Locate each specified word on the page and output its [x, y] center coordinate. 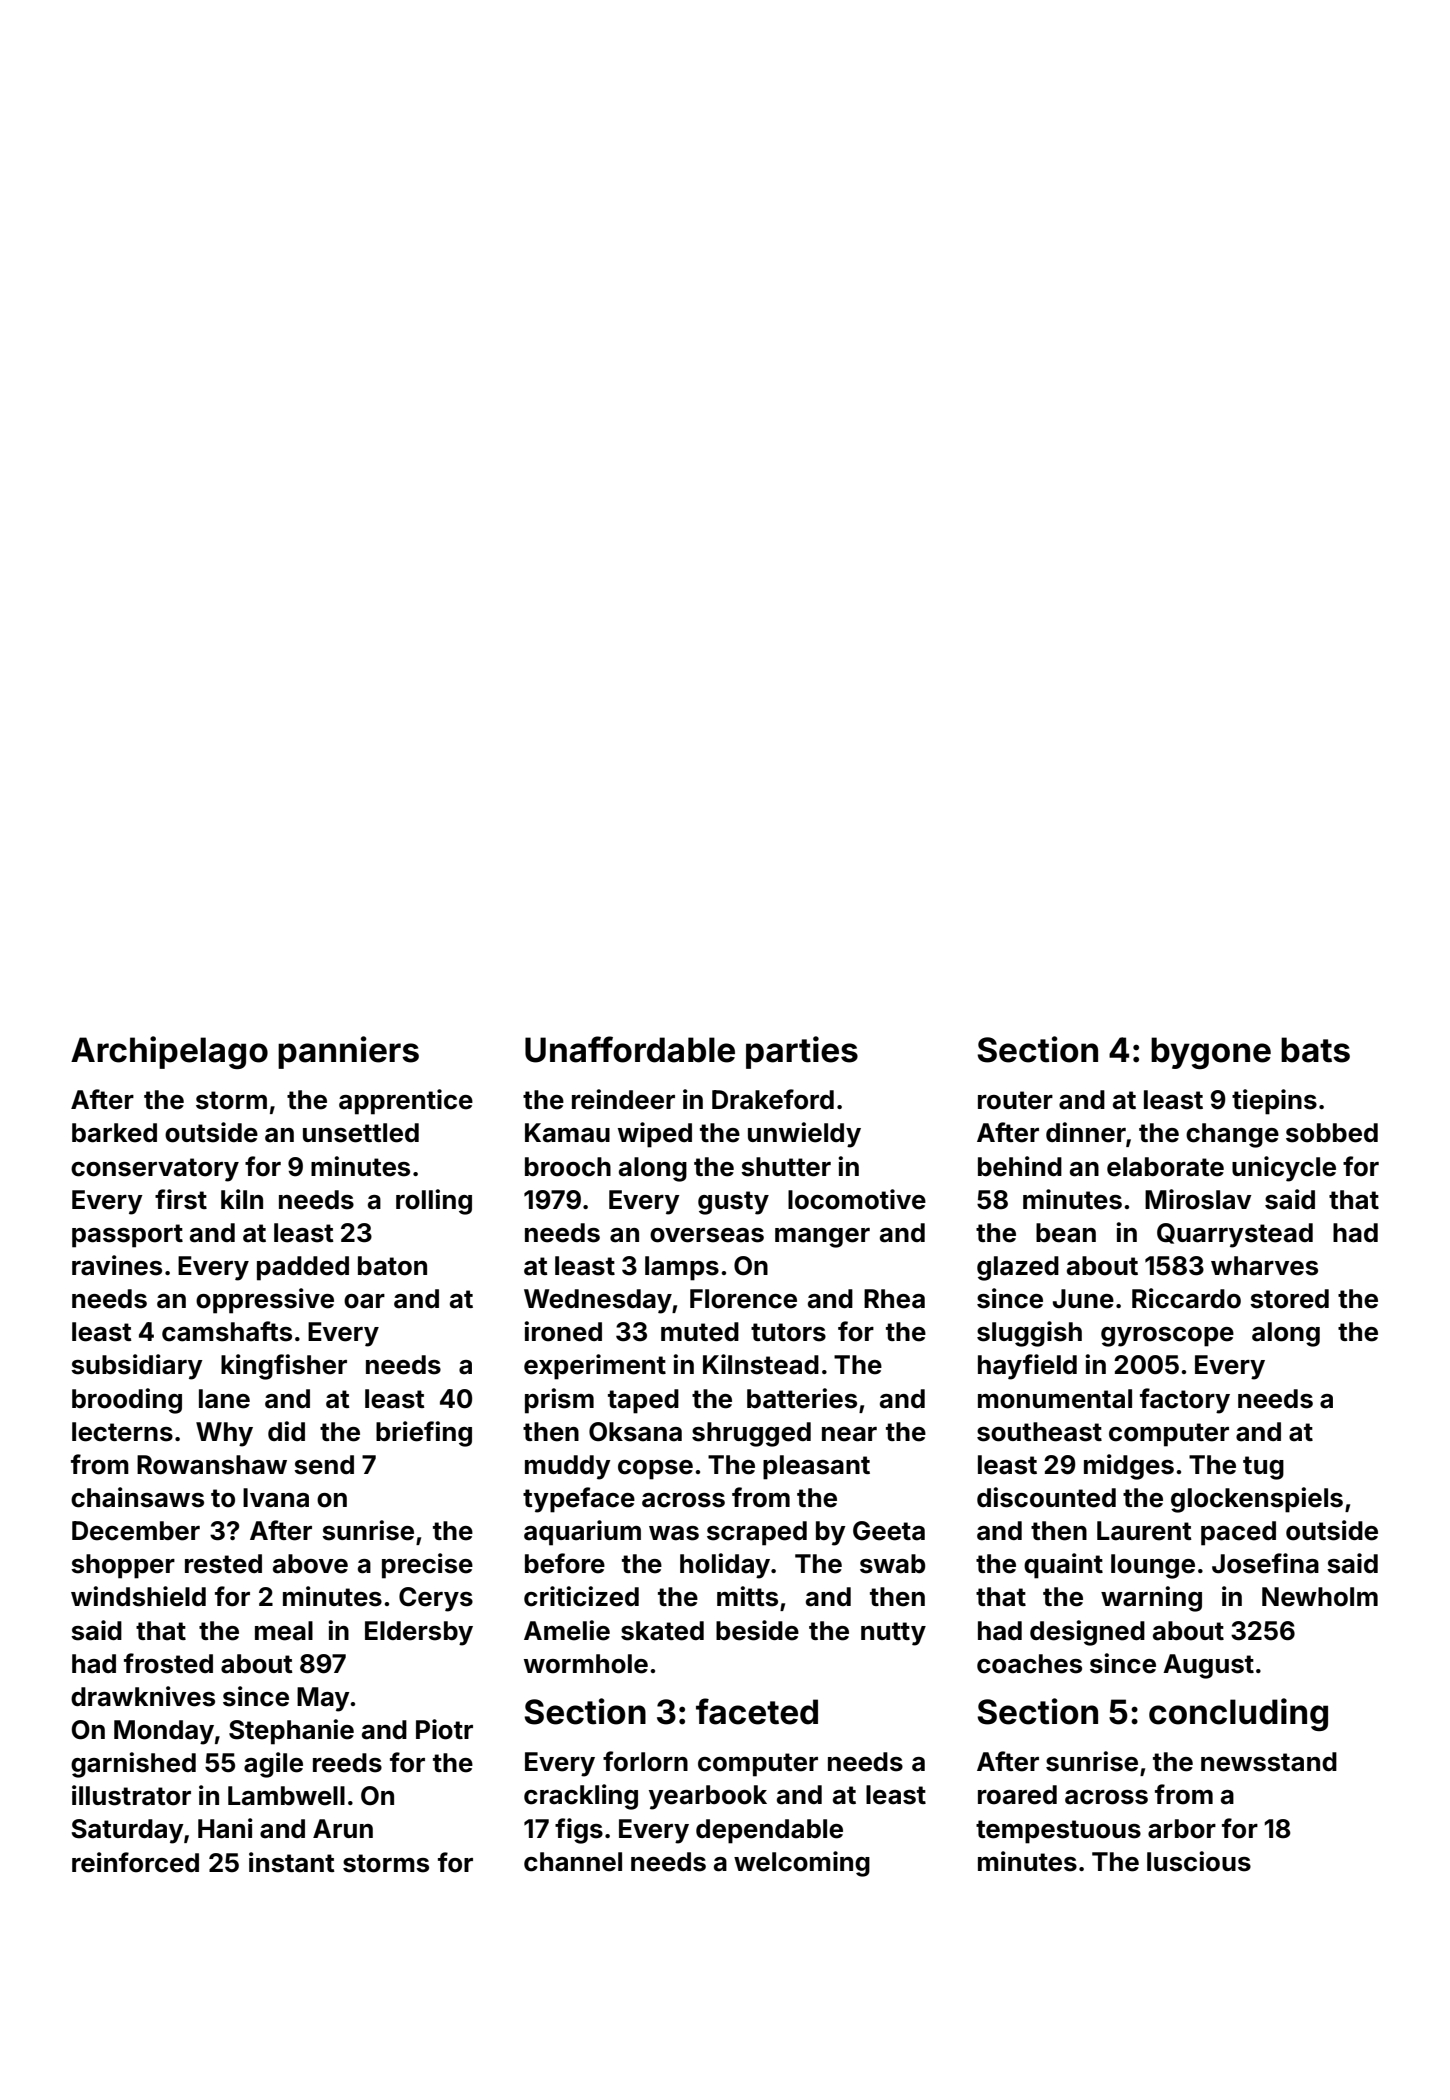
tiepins [1274, 1102]
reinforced [135, 1862]
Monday [164, 1732]
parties [802, 1052]
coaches [1029, 1664]
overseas [707, 1235]
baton [392, 1266]
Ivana [276, 1498]
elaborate [1165, 1167]
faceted [757, 1711]
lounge [1153, 1566]
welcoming [802, 1864]
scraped [757, 1533]
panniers [348, 1052]
